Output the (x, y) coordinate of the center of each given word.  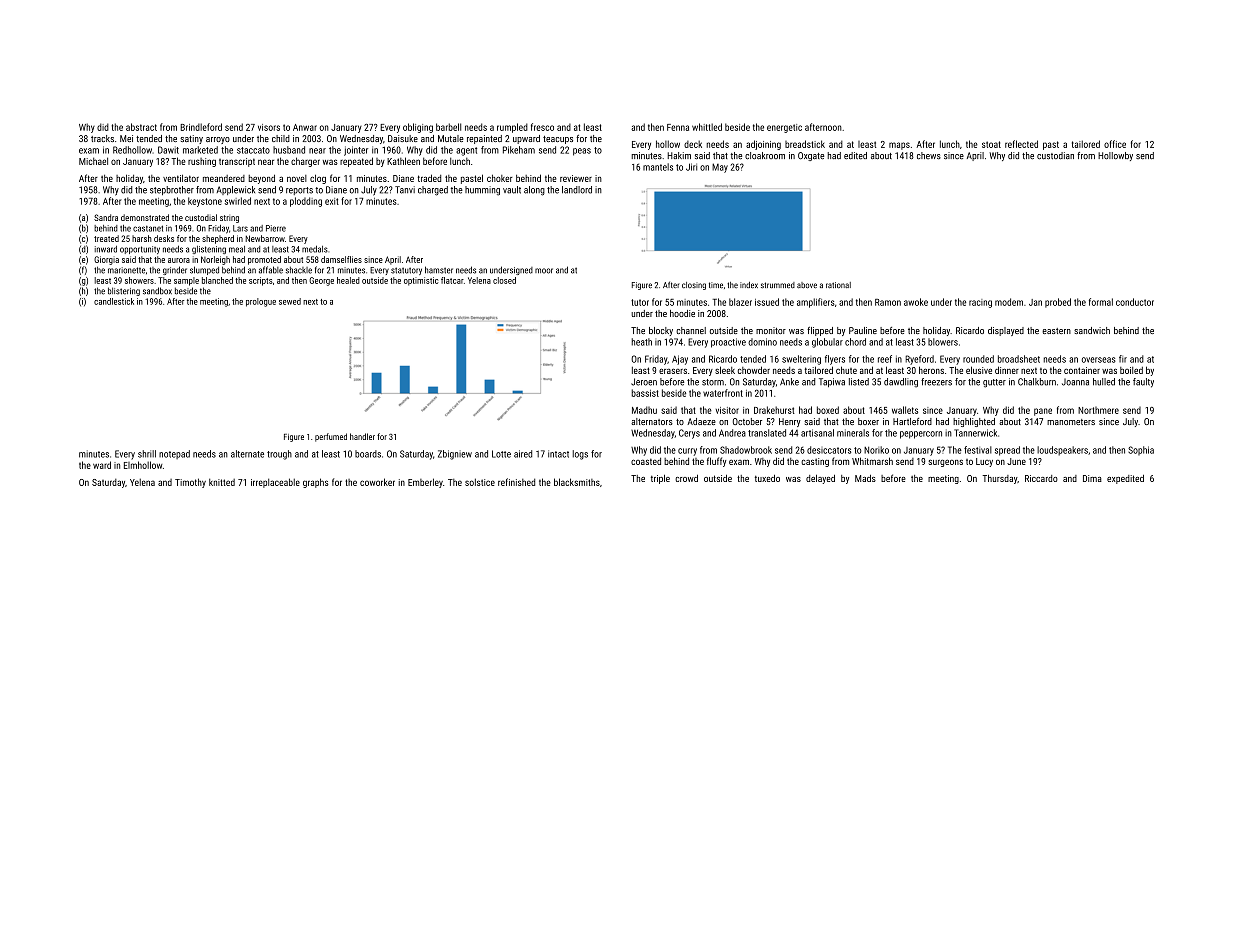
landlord (577, 190)
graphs (316, 483)
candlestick (114, 301)
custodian (1055, 156)
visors (269, 127)
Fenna (678, 127)
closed (504, 280)
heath (642, 342)
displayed (1006, 331)
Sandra (106, 217)
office (1115, 144)
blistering (124, 291)
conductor (1135, 302)
